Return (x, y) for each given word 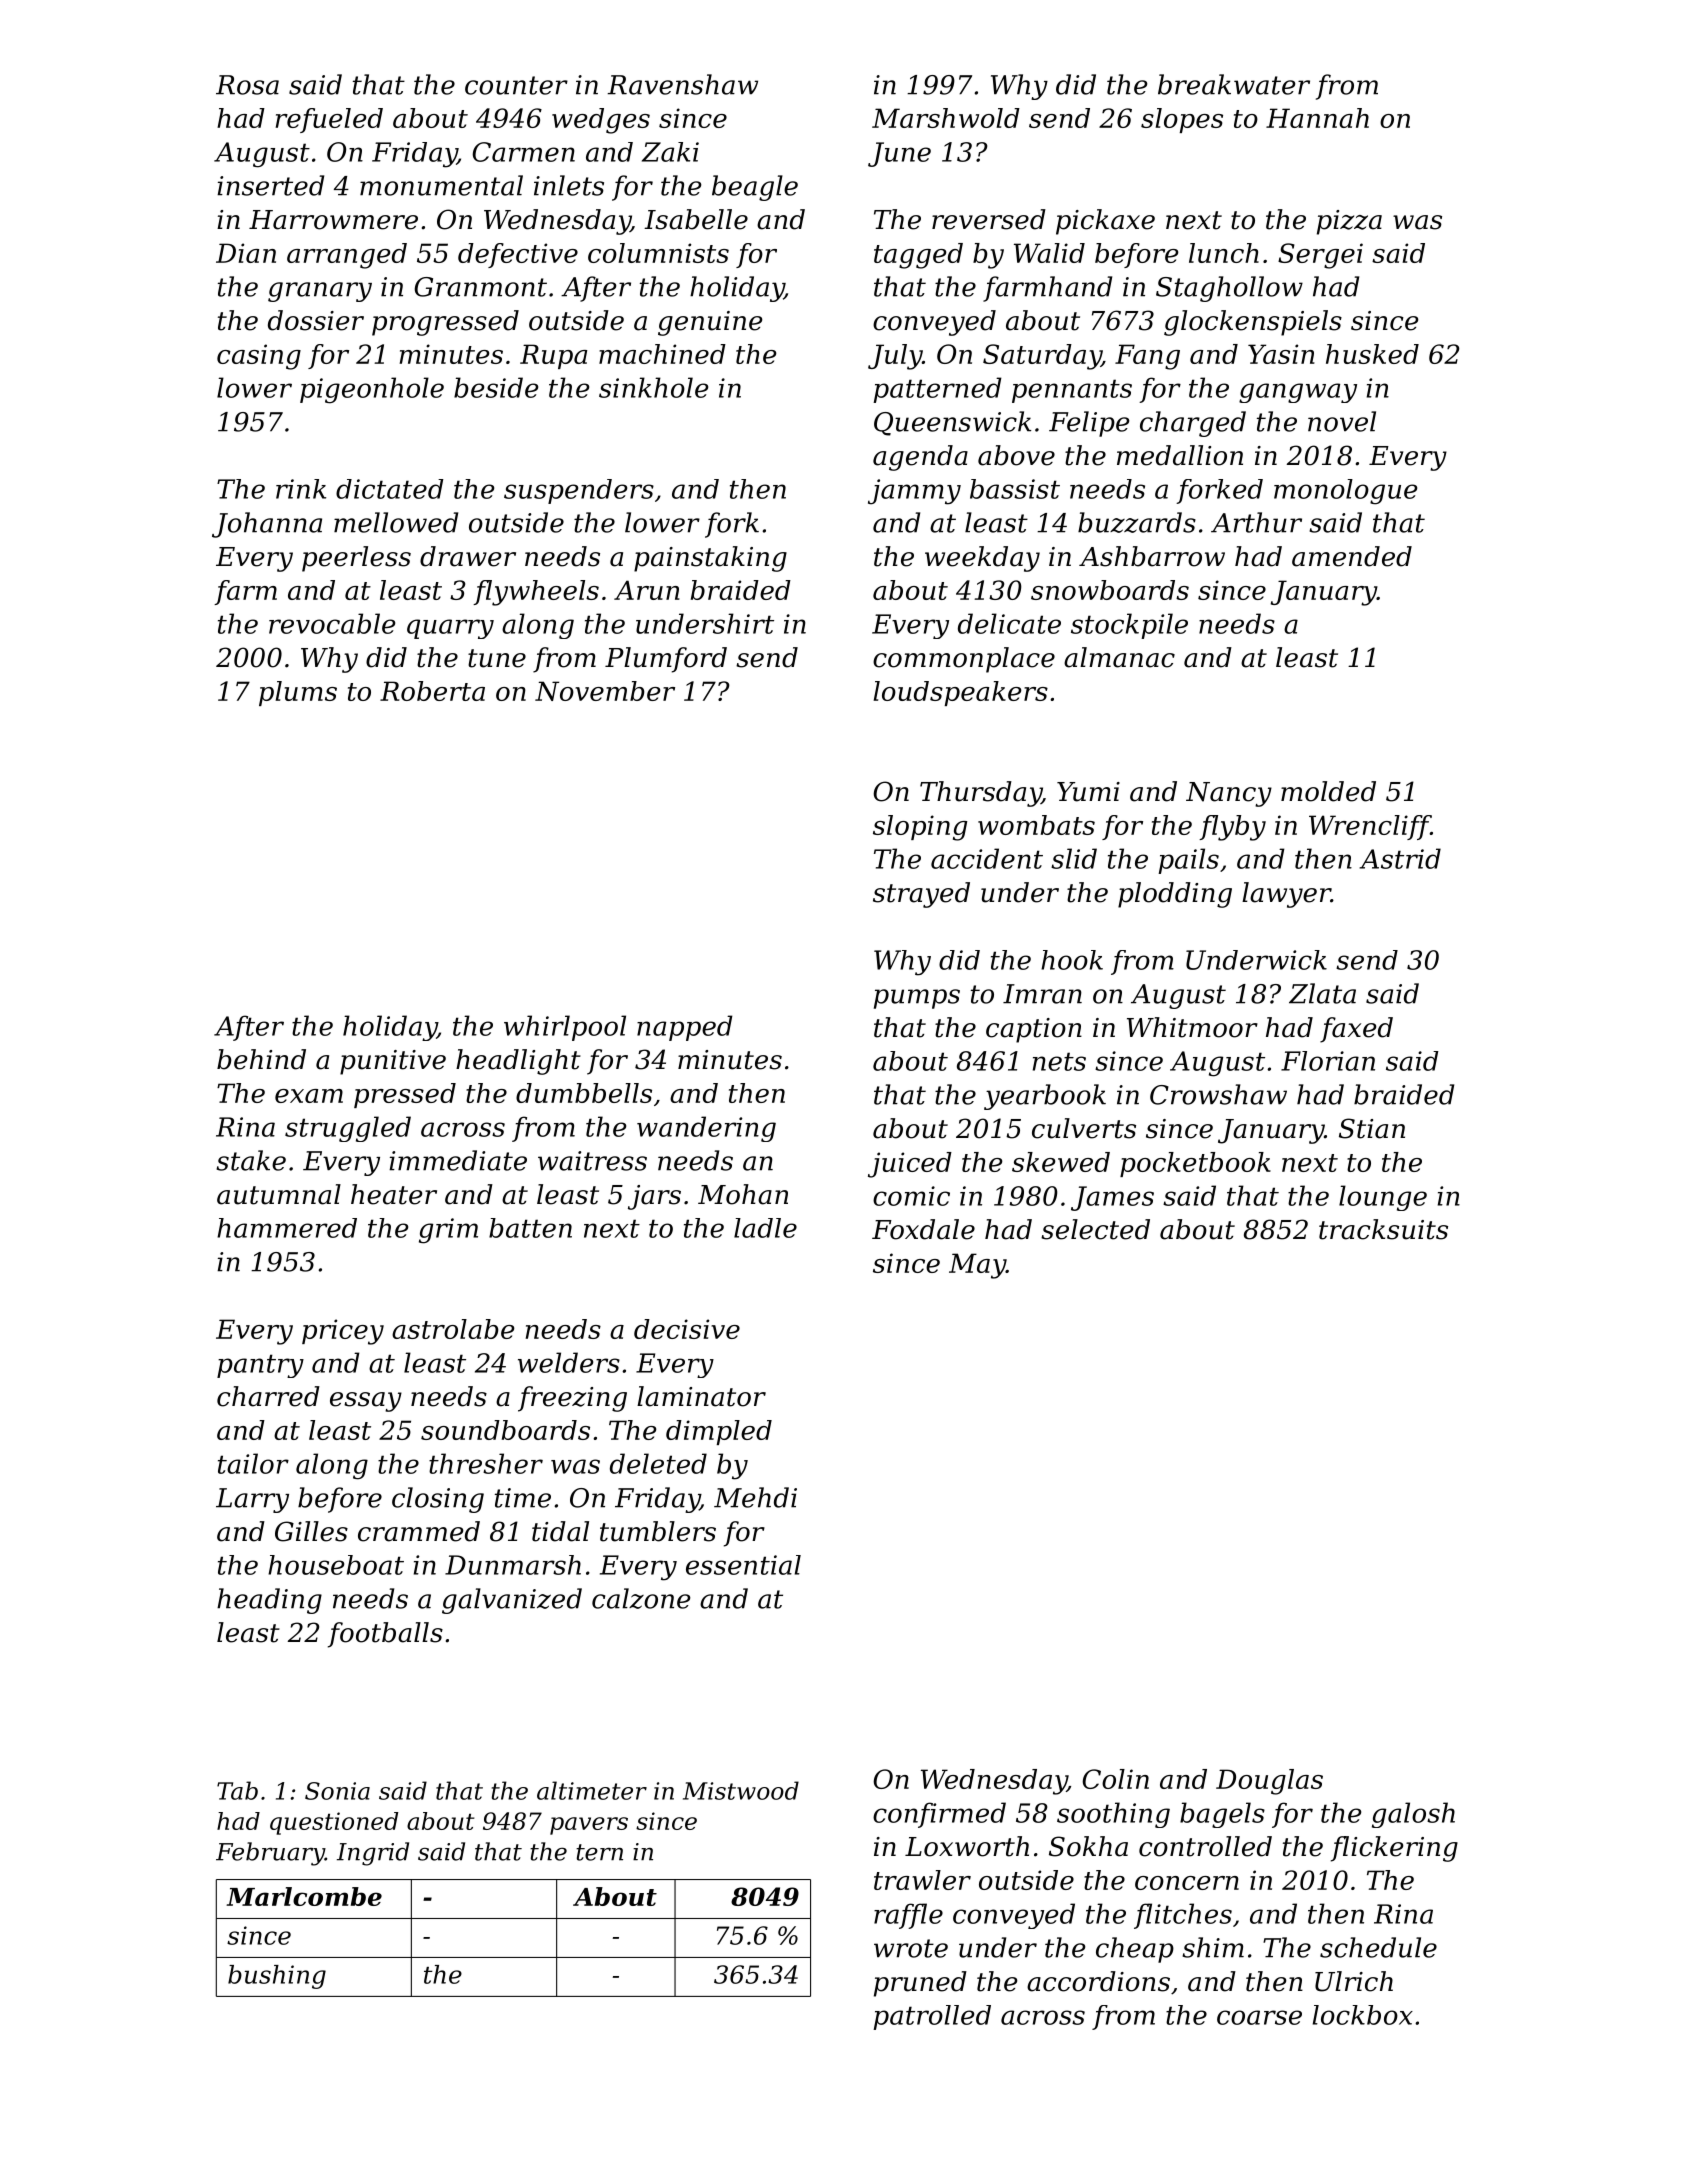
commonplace (964, 660)
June (899, 154)
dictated (390, 489)
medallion (1180, 455)
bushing (277, 1977)
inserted (270, 185)
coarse (1259, 2017)
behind (261, 1059)
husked (1372, 354)
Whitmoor (1192, 1027)
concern (1187, 1883)
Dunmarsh (513, 1565)
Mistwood (741, 1790)
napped (685, 1028)
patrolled (932, 2017)
